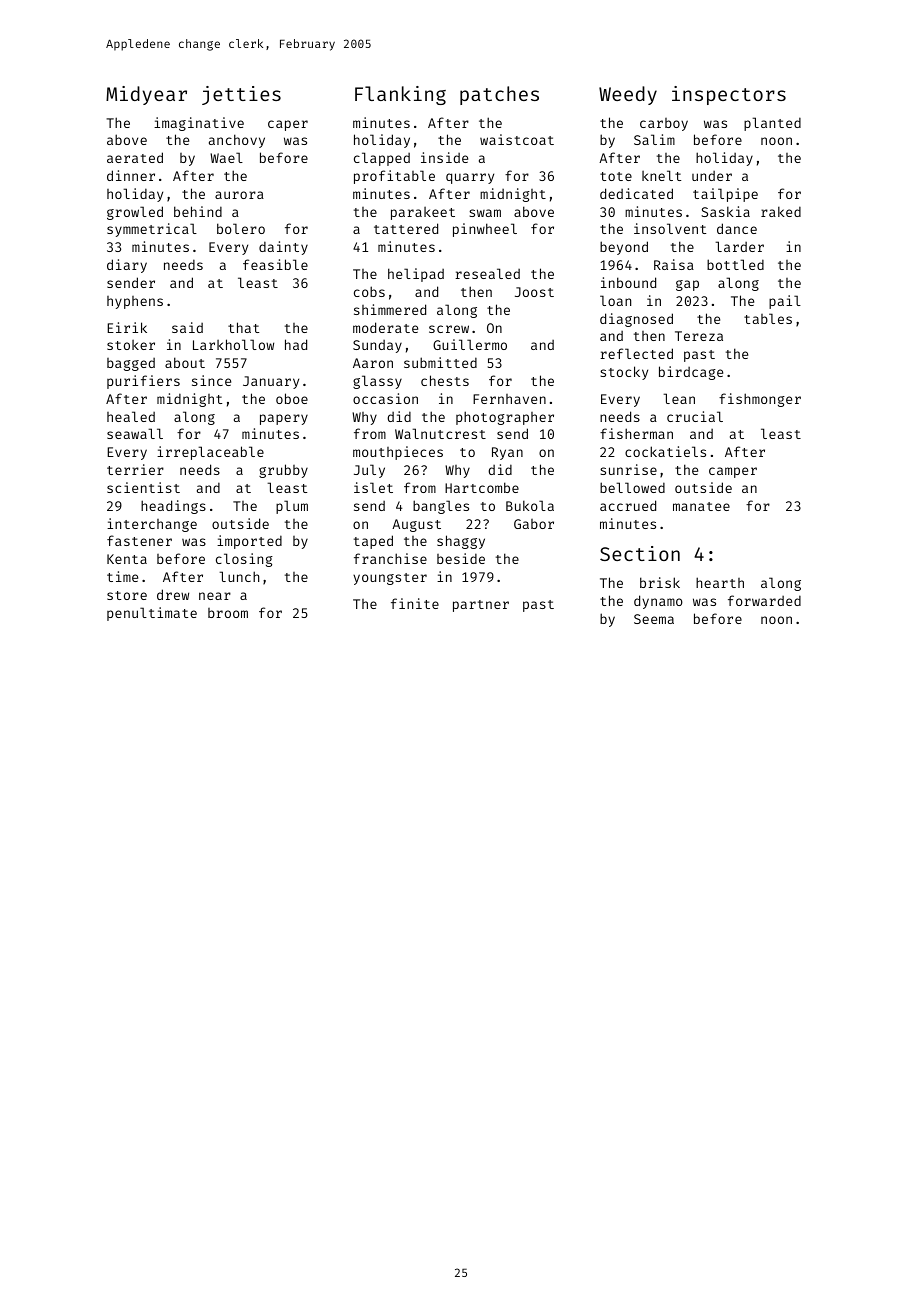 This screenshot has width=908, height=1316. What do you see at coordinates (199, 124) in the screenshot?
I see `imaginative` at bounding box center [199, 124].
